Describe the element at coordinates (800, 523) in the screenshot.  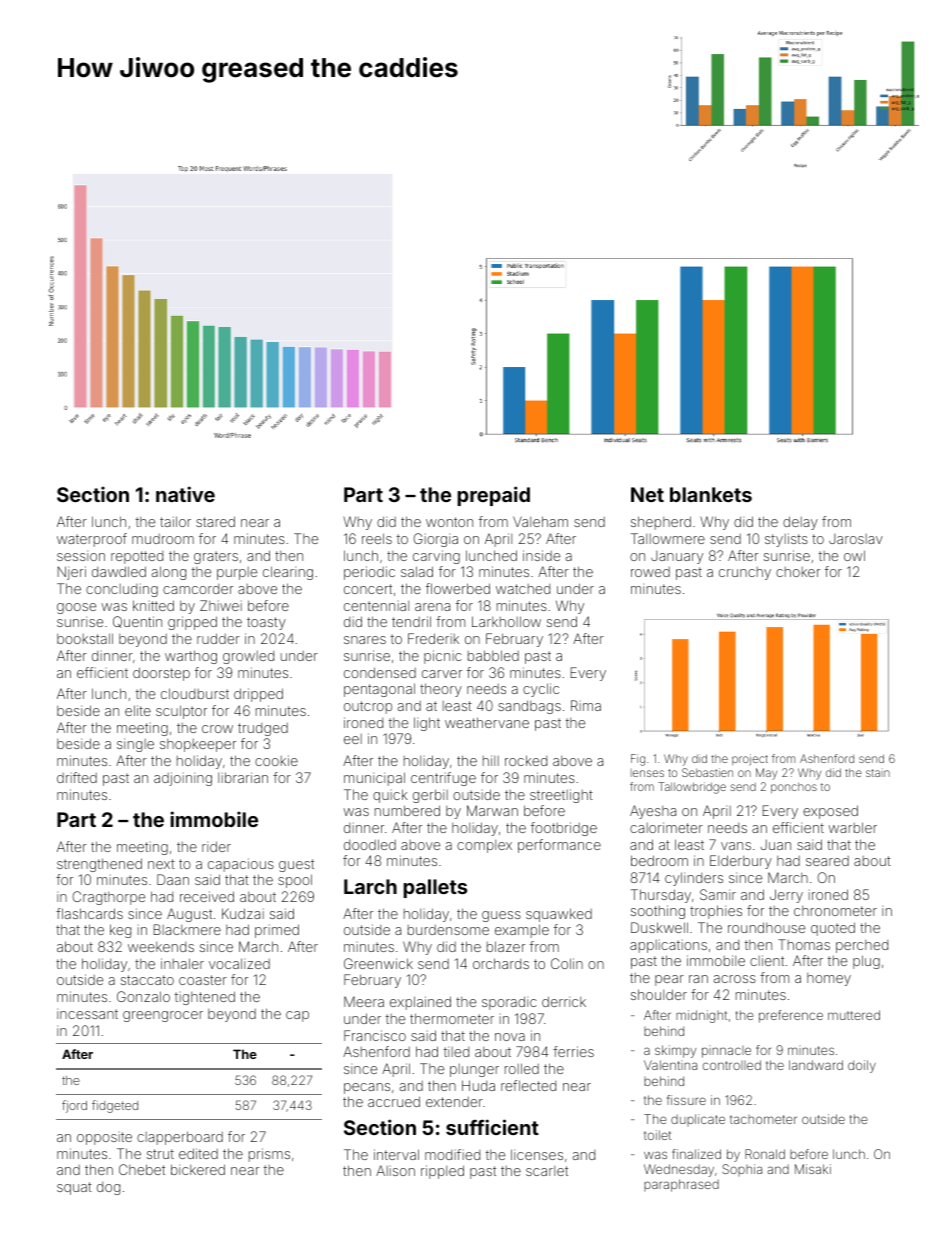
I see `delay` at that location.
